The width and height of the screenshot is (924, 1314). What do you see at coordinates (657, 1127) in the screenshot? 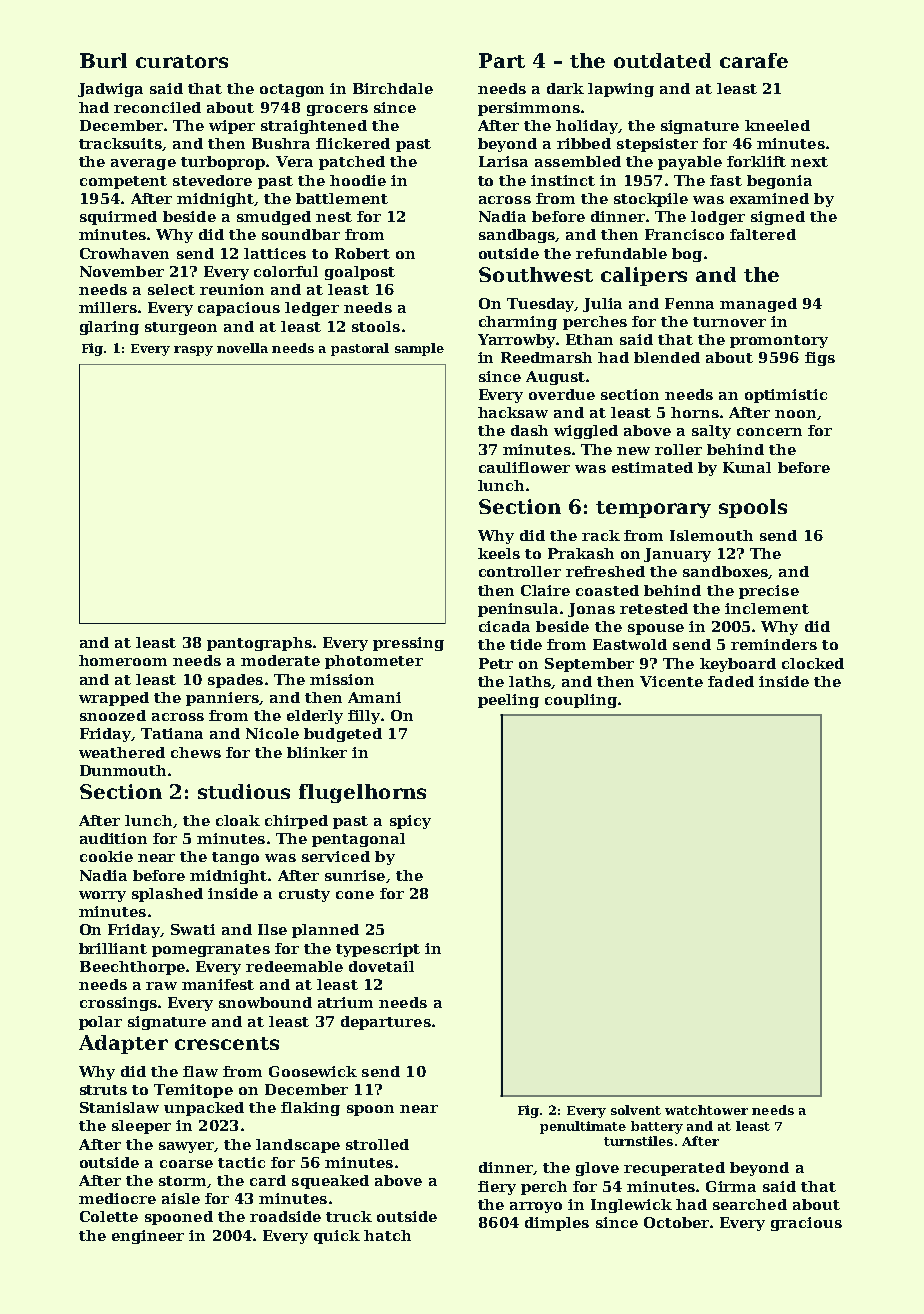
I see `battery` at bounding box center [657, 1127].
